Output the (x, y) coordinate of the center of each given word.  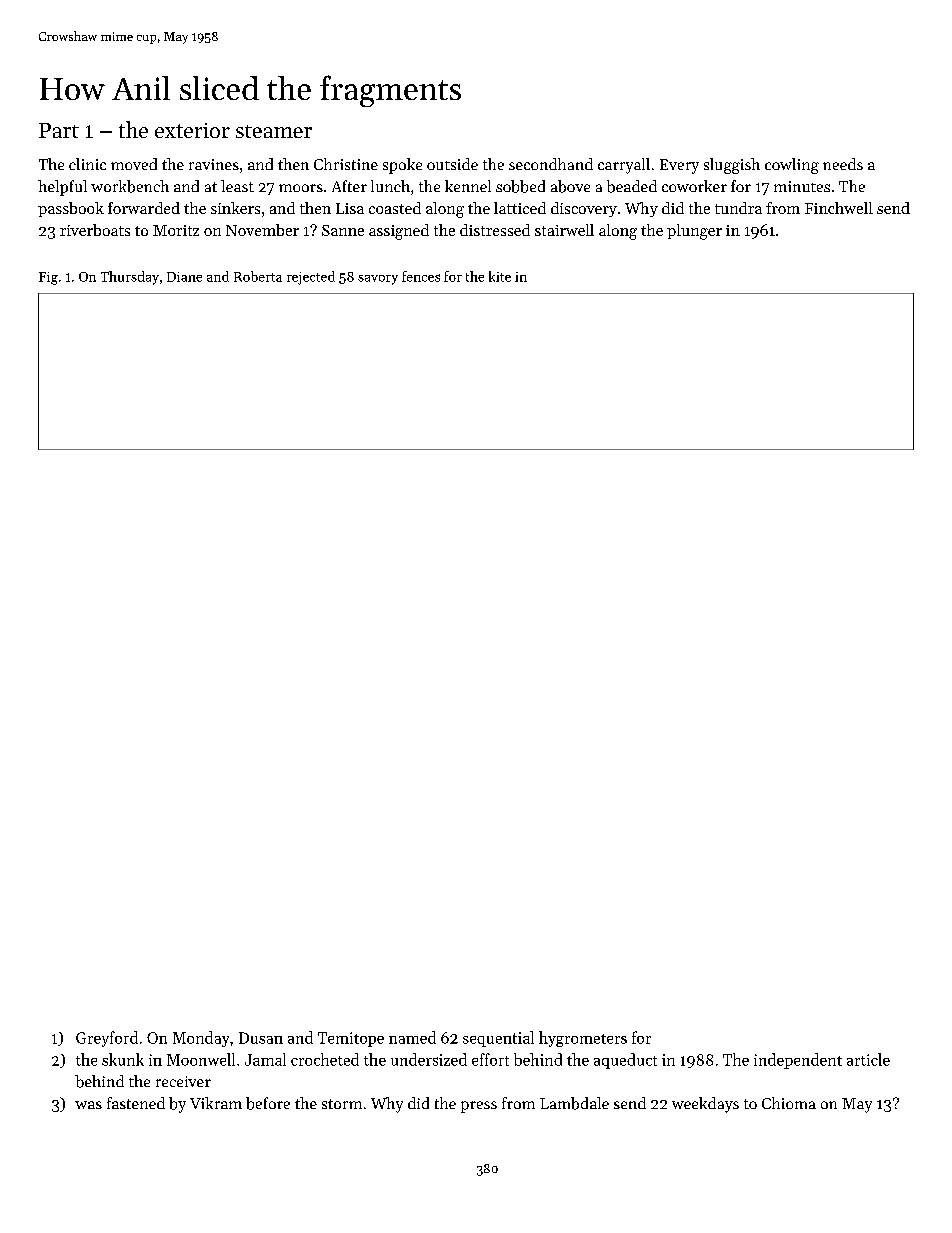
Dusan (261, 1038)
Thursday (130, 278)
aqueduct (625, 1061)
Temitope (351, 1039)
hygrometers (583, 1039)
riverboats (95, 230)
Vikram (216, 1103)
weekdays (705, 1105)
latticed (520, 208)
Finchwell (839, 208)
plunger (694, 232)
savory (378, 280)
